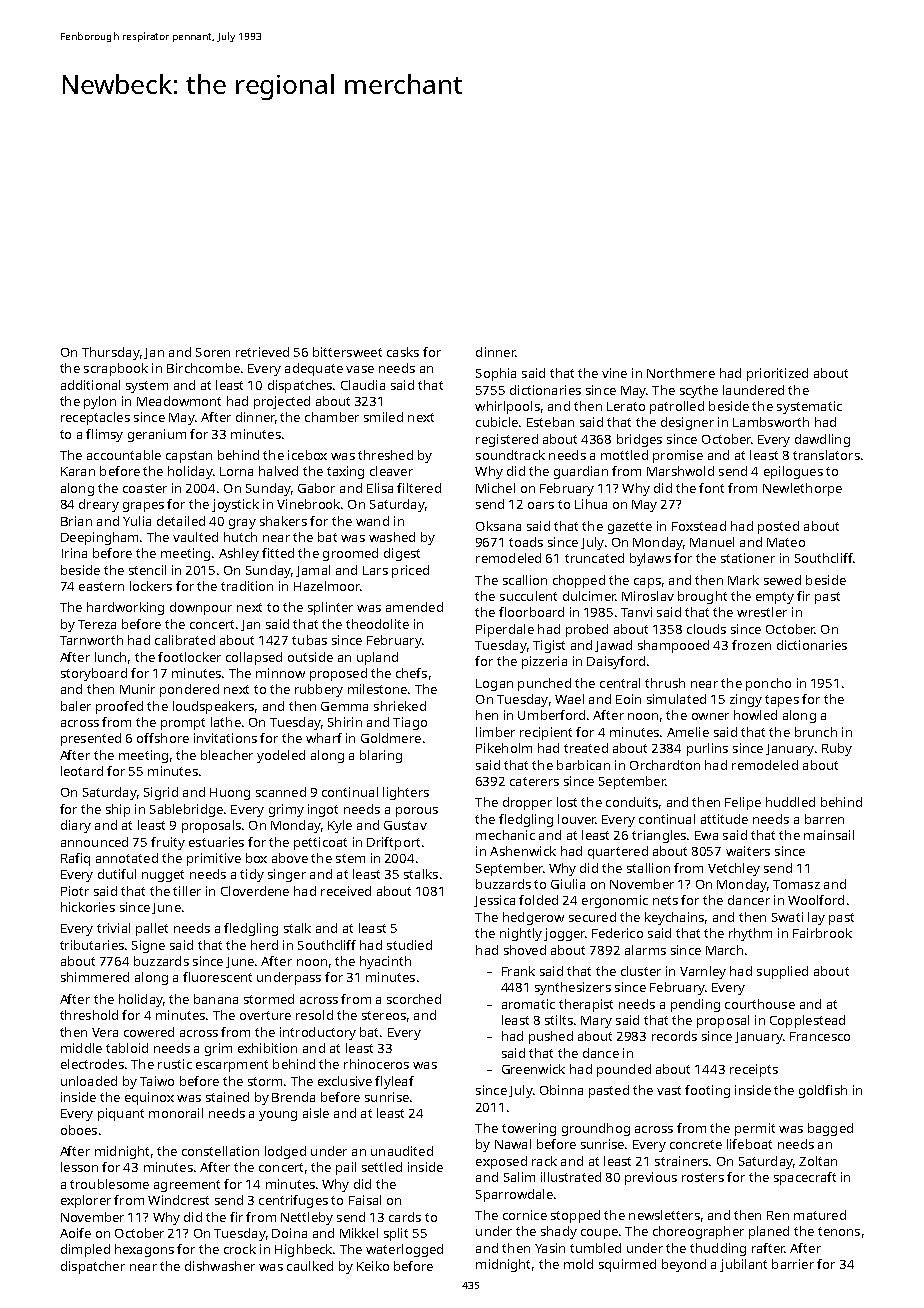  I want to click on Tarnworth, so click(91, 640).
